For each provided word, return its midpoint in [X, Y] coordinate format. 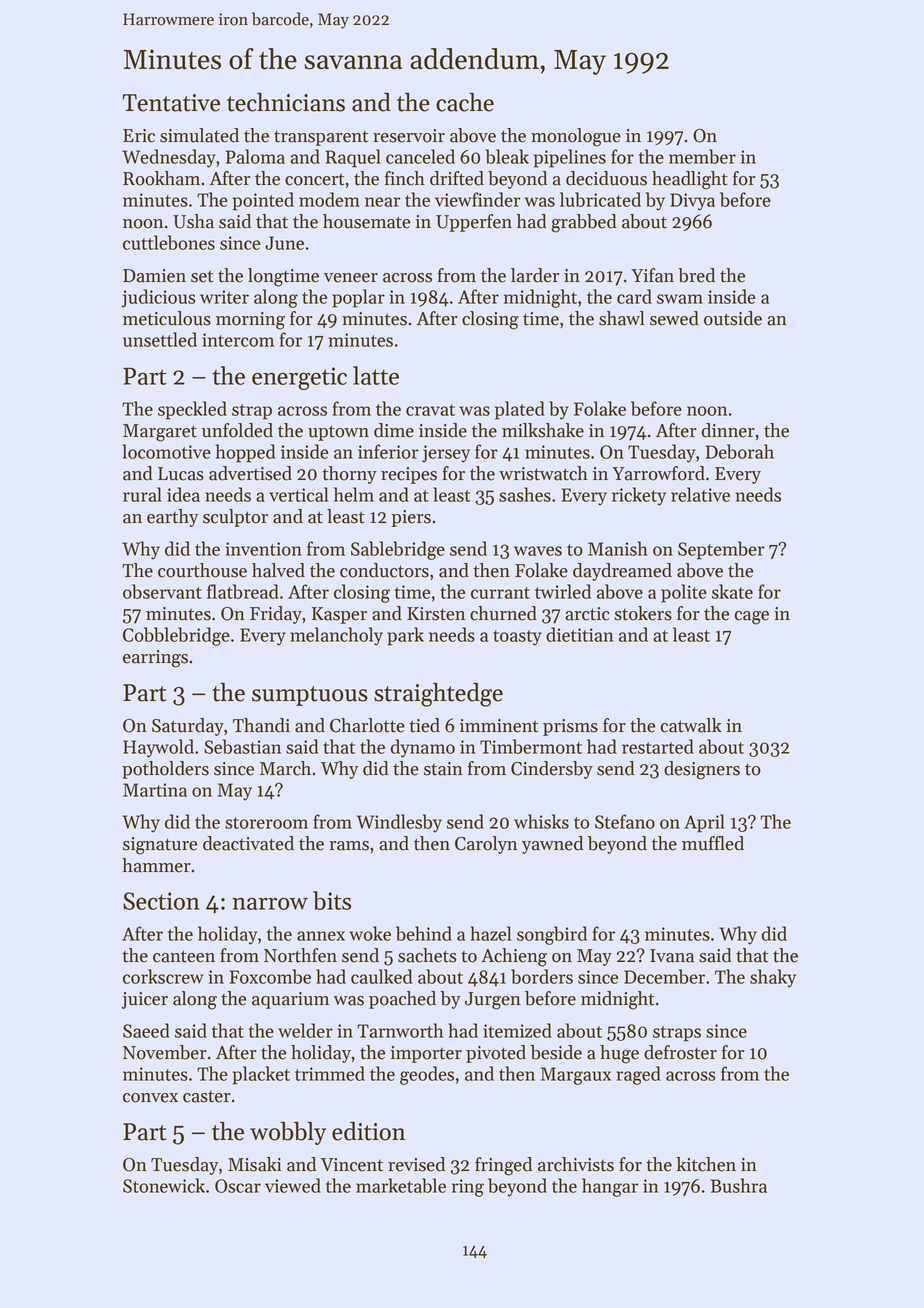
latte [376, 375]
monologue [576, 137]
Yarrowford [658, 473]
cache [465, 102]
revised [416, 1164]
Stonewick [164, 1185]
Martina [155, 790]
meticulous [167, 318]
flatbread [243, 591]
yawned [552, 845]
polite [684, 593]
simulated [199, 135]
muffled [713, 843]
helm [354, 494]
